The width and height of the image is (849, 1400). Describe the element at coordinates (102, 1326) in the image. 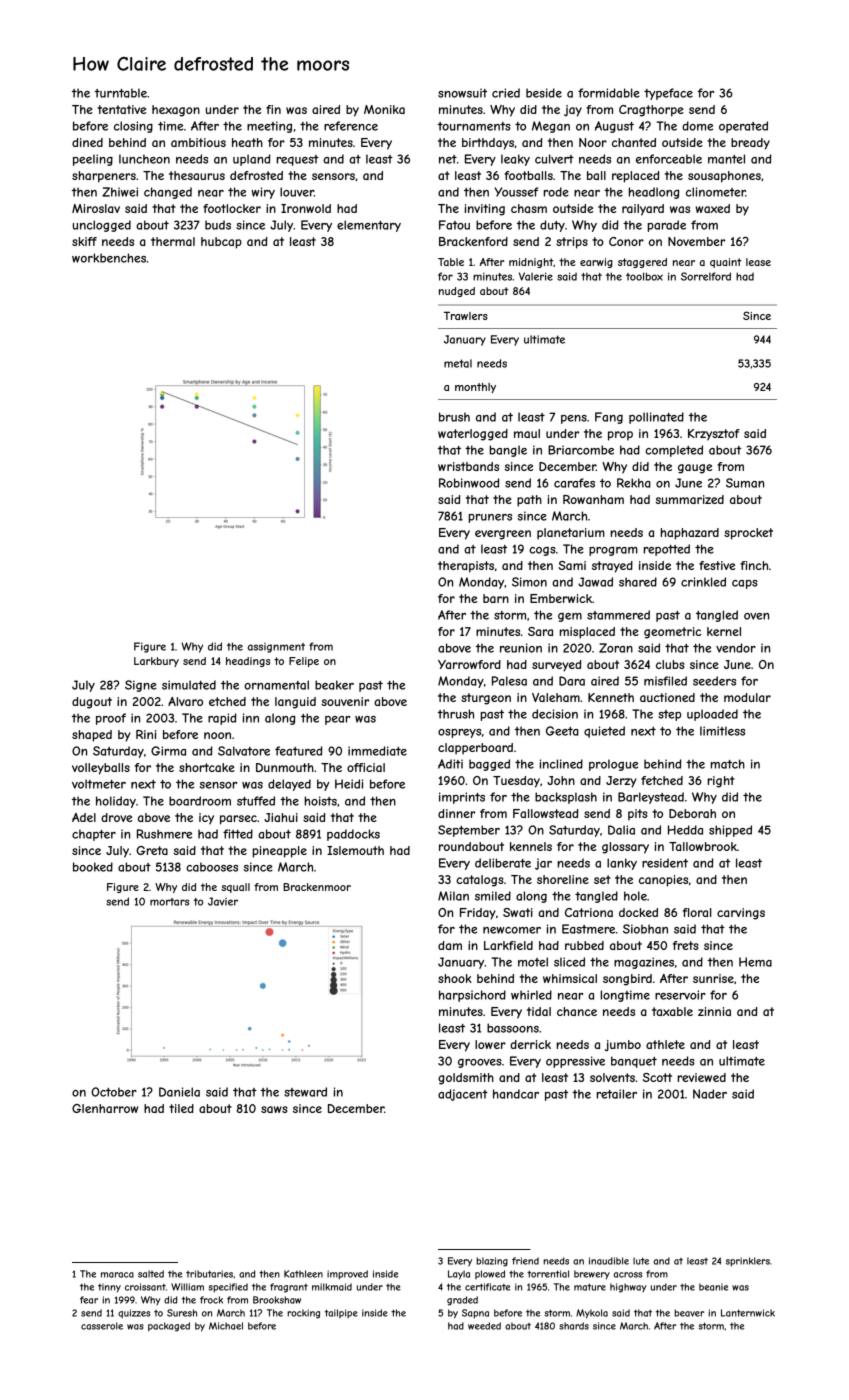

I see `casserole` at that location.
